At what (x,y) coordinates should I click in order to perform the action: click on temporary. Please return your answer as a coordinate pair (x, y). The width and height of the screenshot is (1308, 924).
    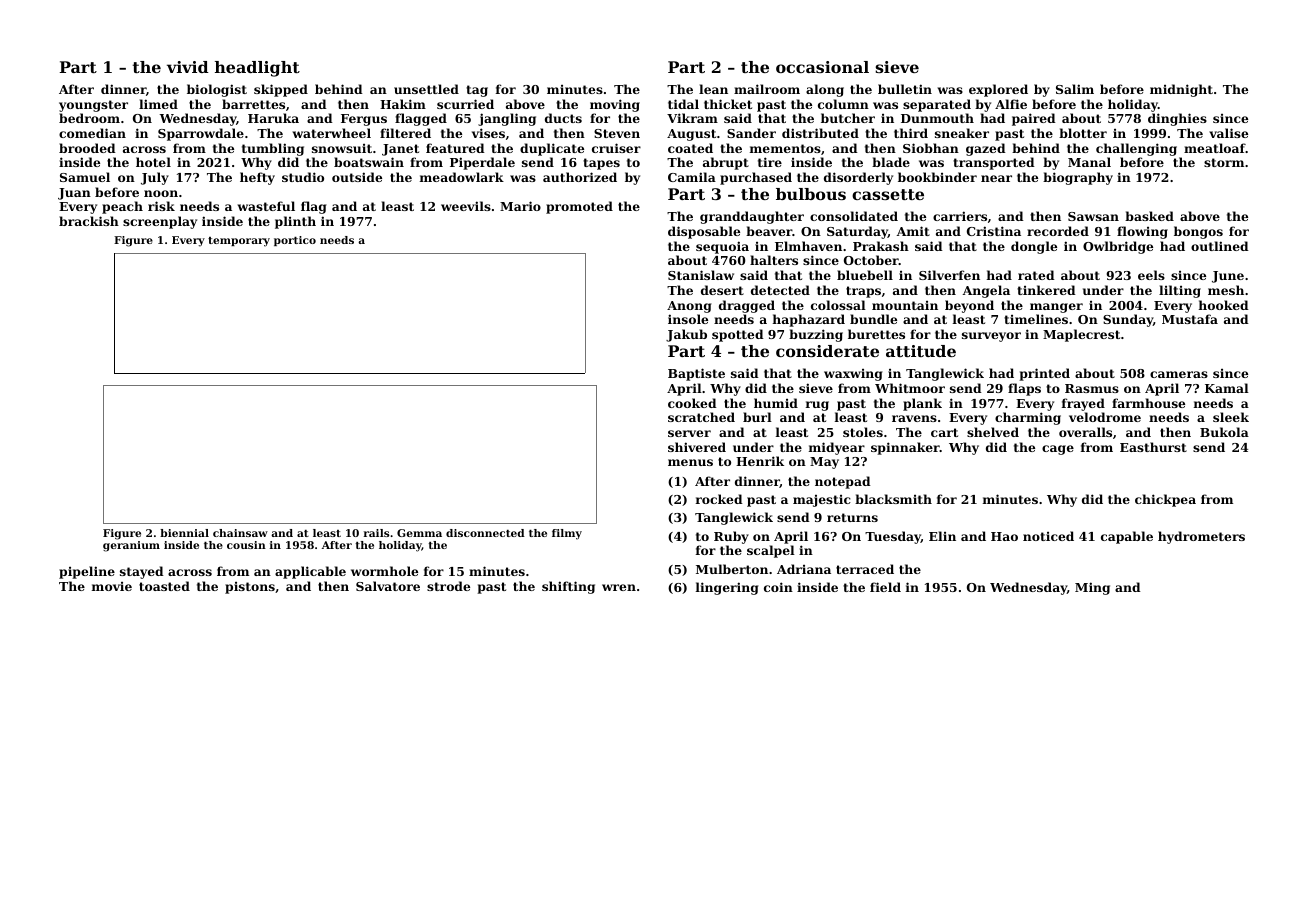
    Looking at the image, I should click on (239, 242).
